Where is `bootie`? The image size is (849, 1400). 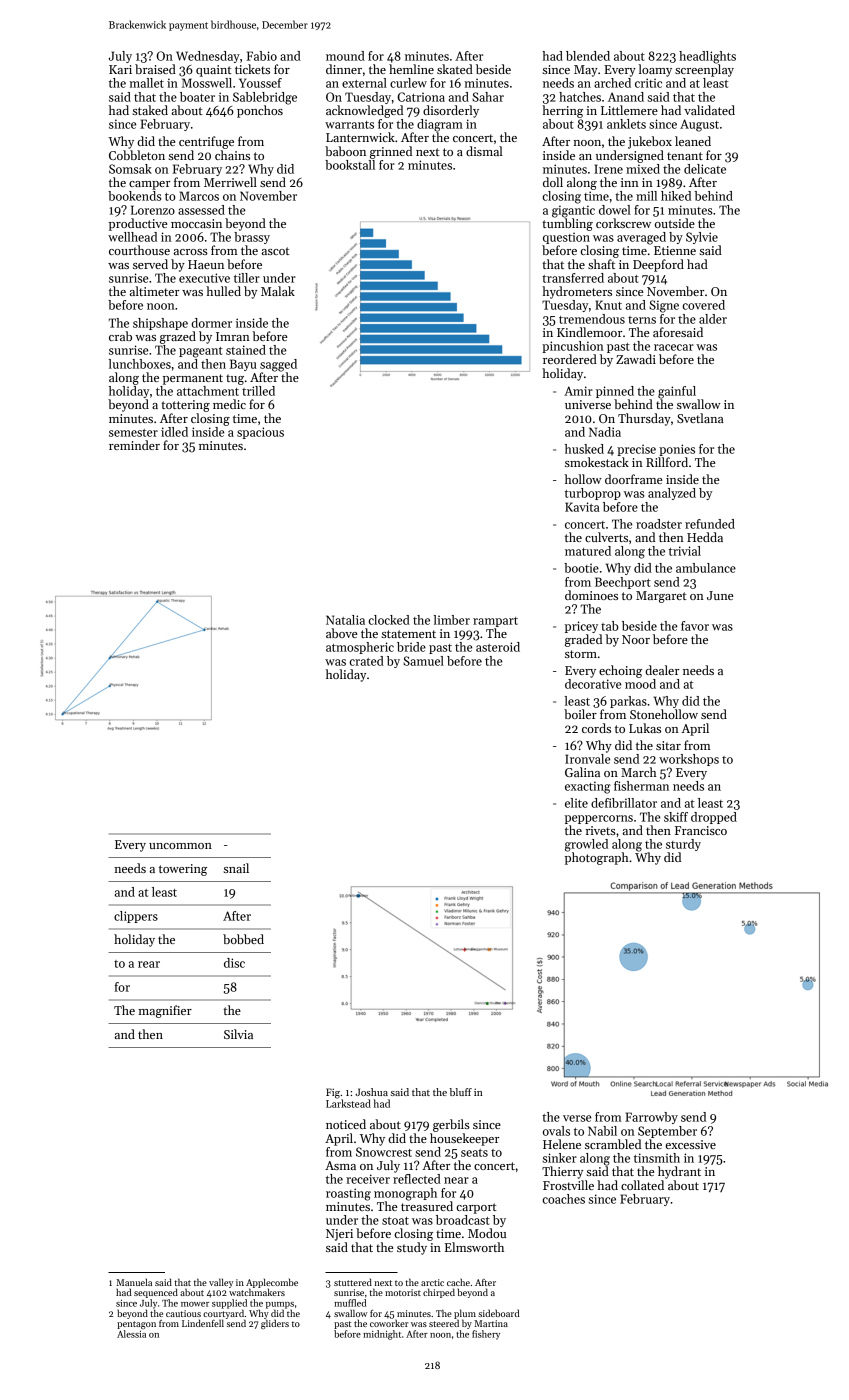 bootie is located at coordinates (581, 568).
